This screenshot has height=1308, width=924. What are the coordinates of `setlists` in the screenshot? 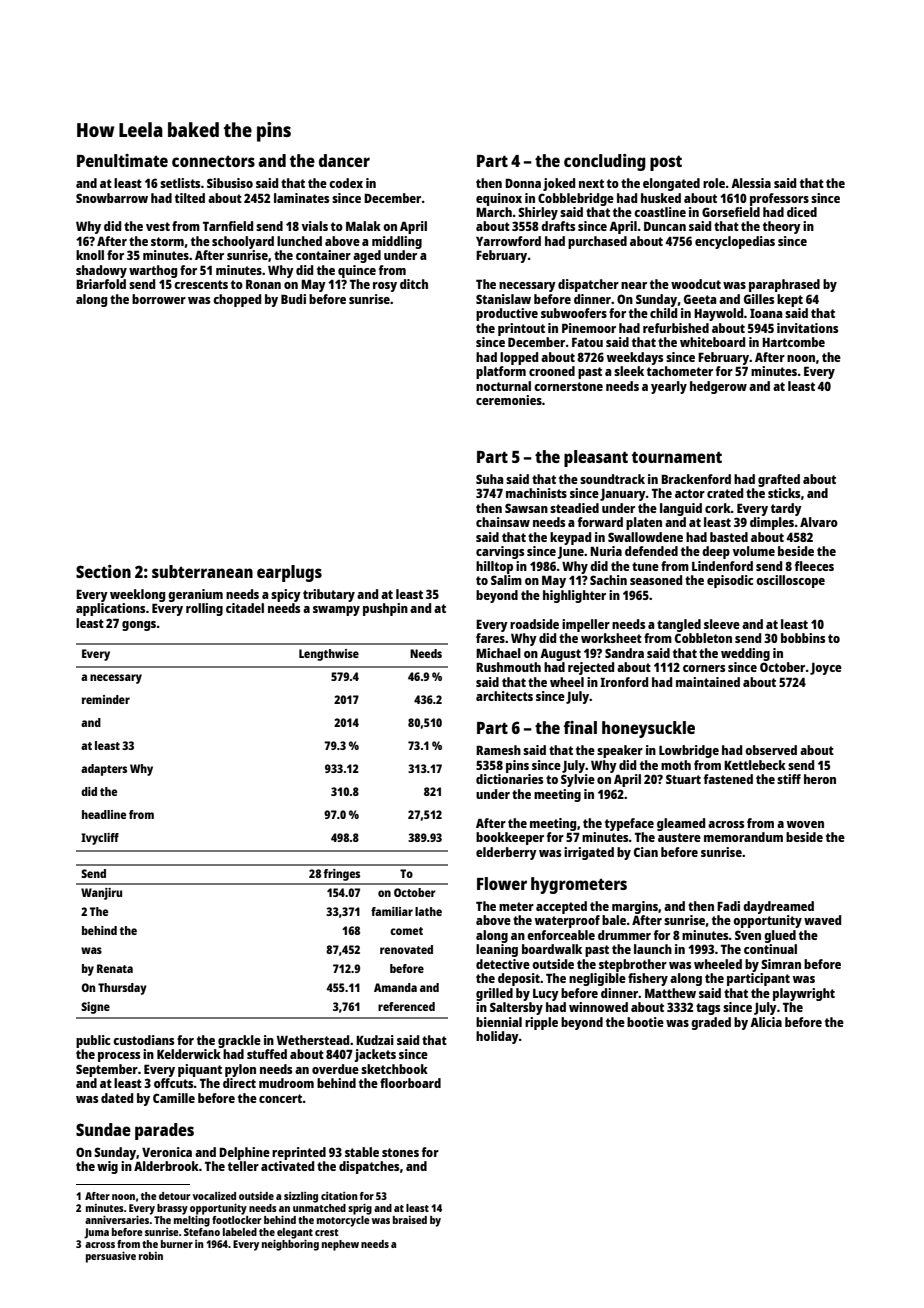 It's located at (180, 183).
